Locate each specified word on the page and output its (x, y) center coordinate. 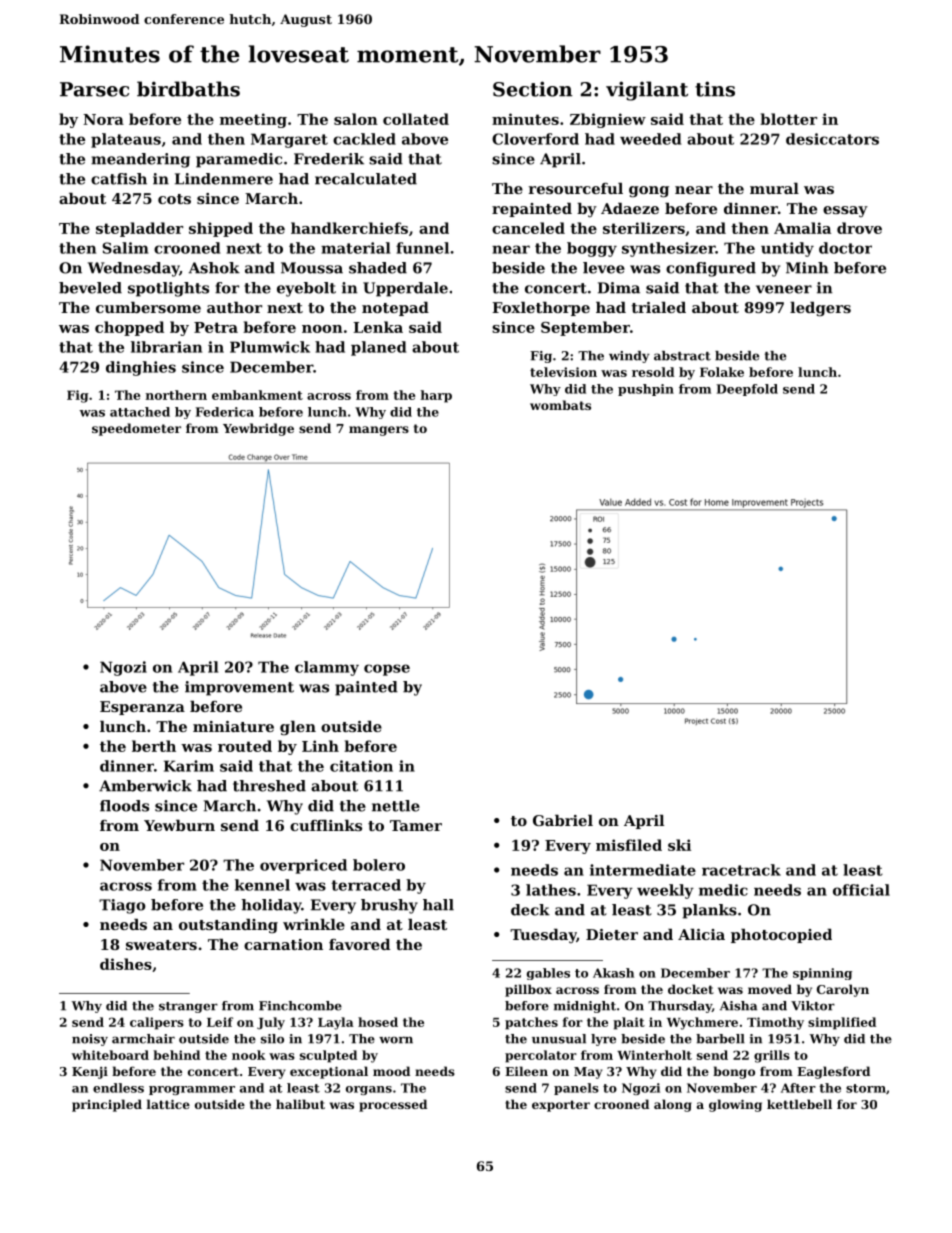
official (861, 890)
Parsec (94, 89)
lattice (168, 1104)
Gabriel (563, 820)
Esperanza (142, 708)
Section (533, 89)
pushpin (646, 390)
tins (715, 89)
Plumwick (270, 347)
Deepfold (747, 390)
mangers (379, 431)
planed (378, 348)
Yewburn (179, 825)
